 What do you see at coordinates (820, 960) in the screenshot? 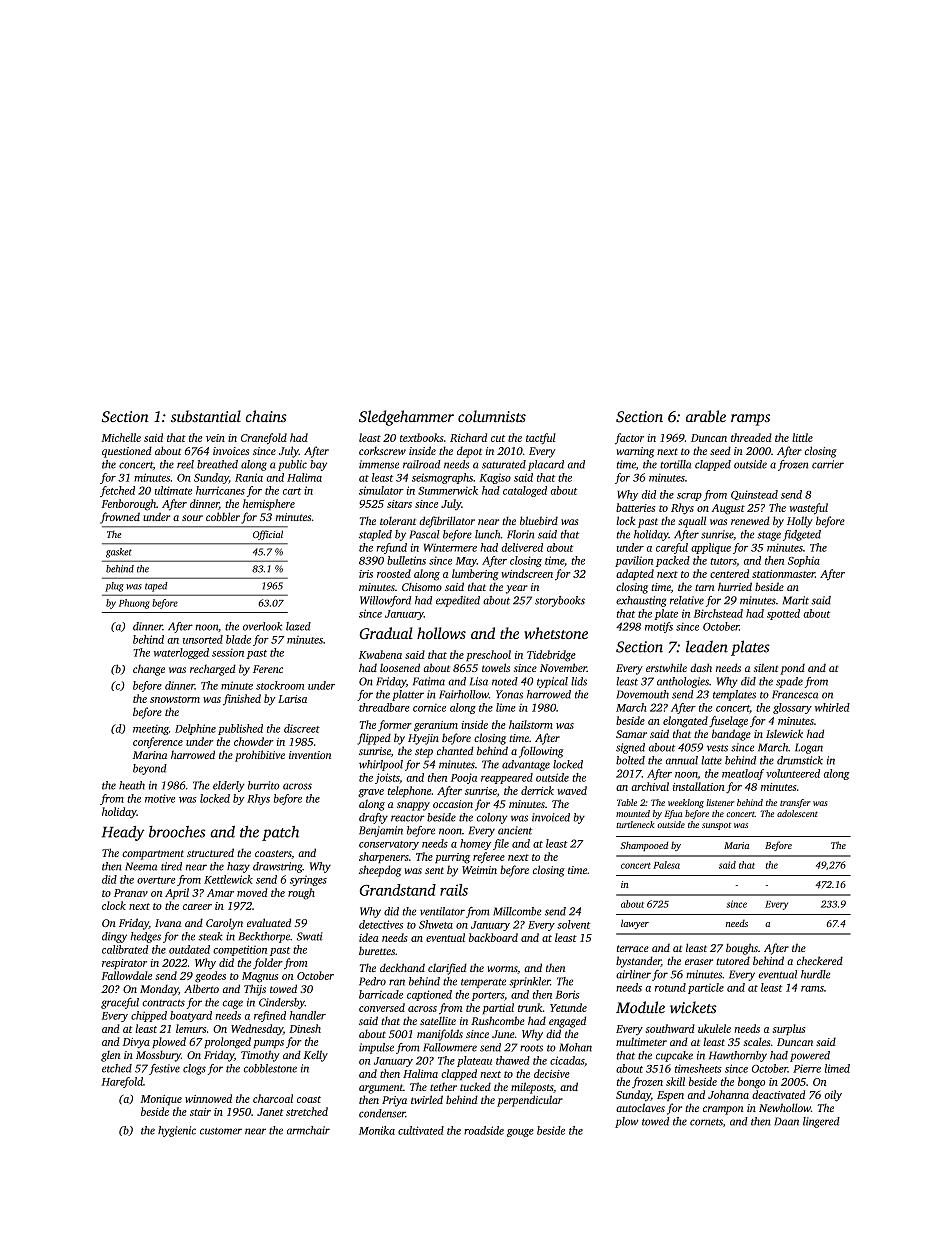
I see `checkered` at bounding box center [820, 960].
